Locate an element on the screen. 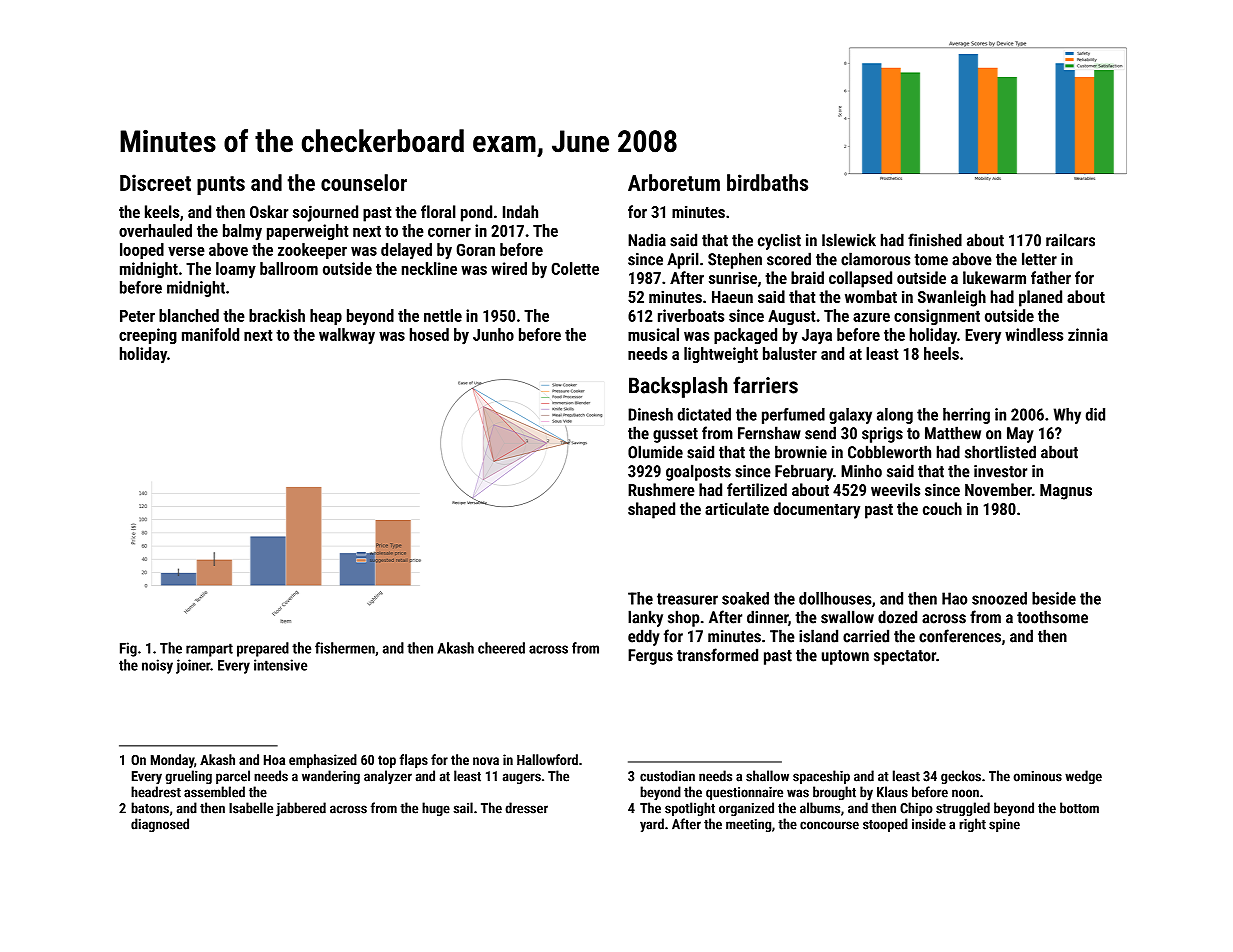 This screenshot has height=952, width=1233. rampart is located at coordinates (209, 650).
